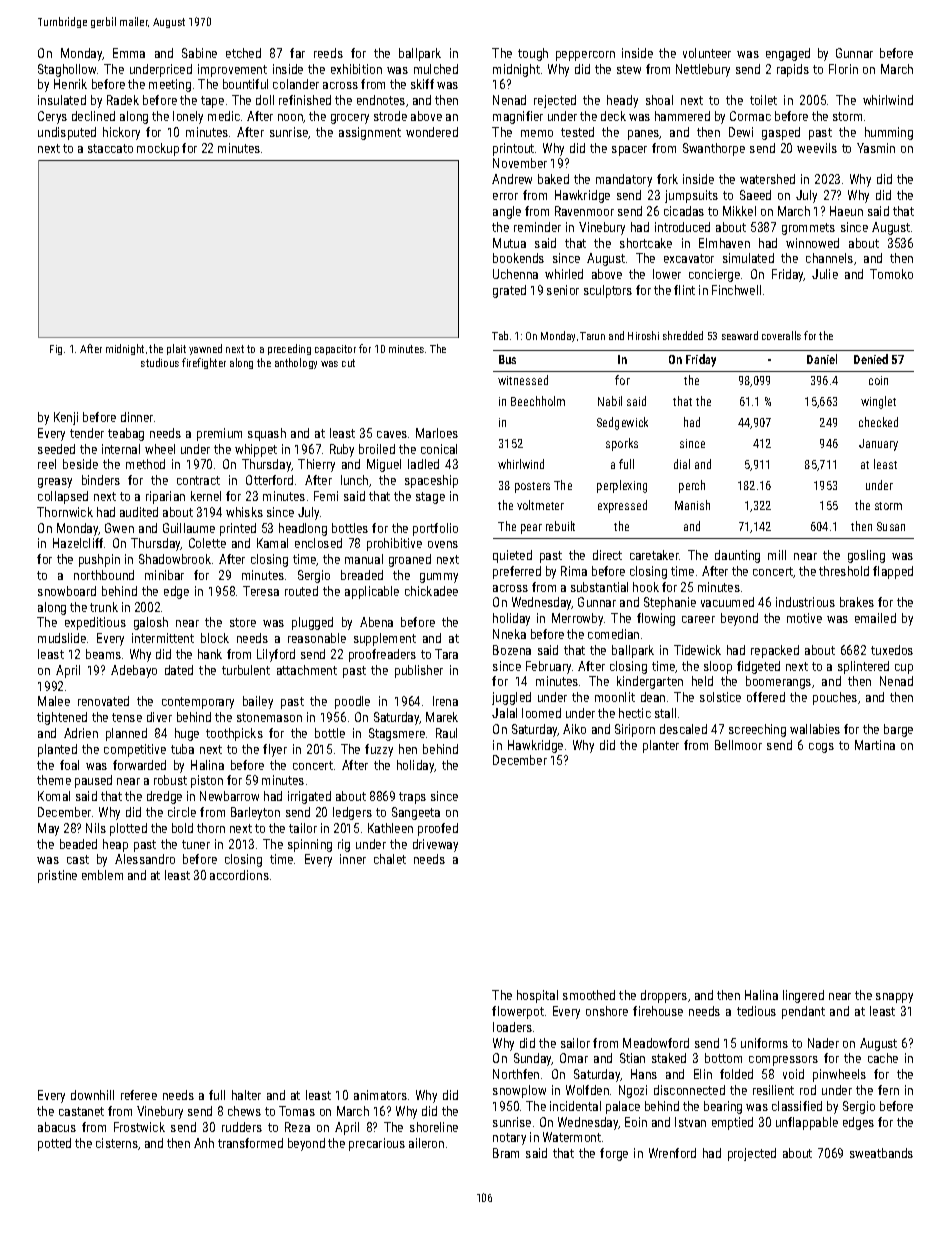 The width and height of the document is (952, 1233). I want to click on halter, so click(246, 1095).
